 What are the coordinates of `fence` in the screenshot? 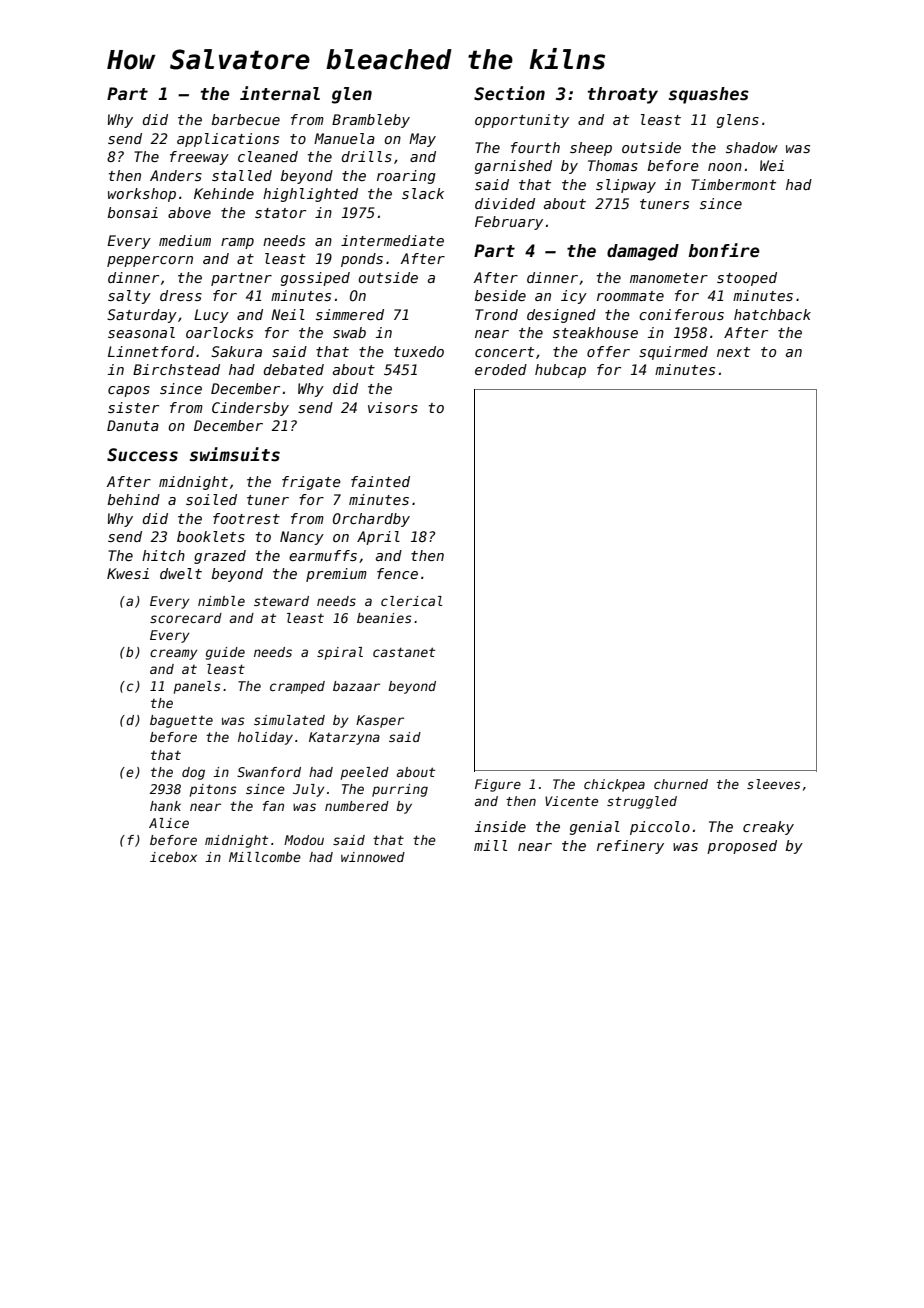 It's located at (397, 573).
